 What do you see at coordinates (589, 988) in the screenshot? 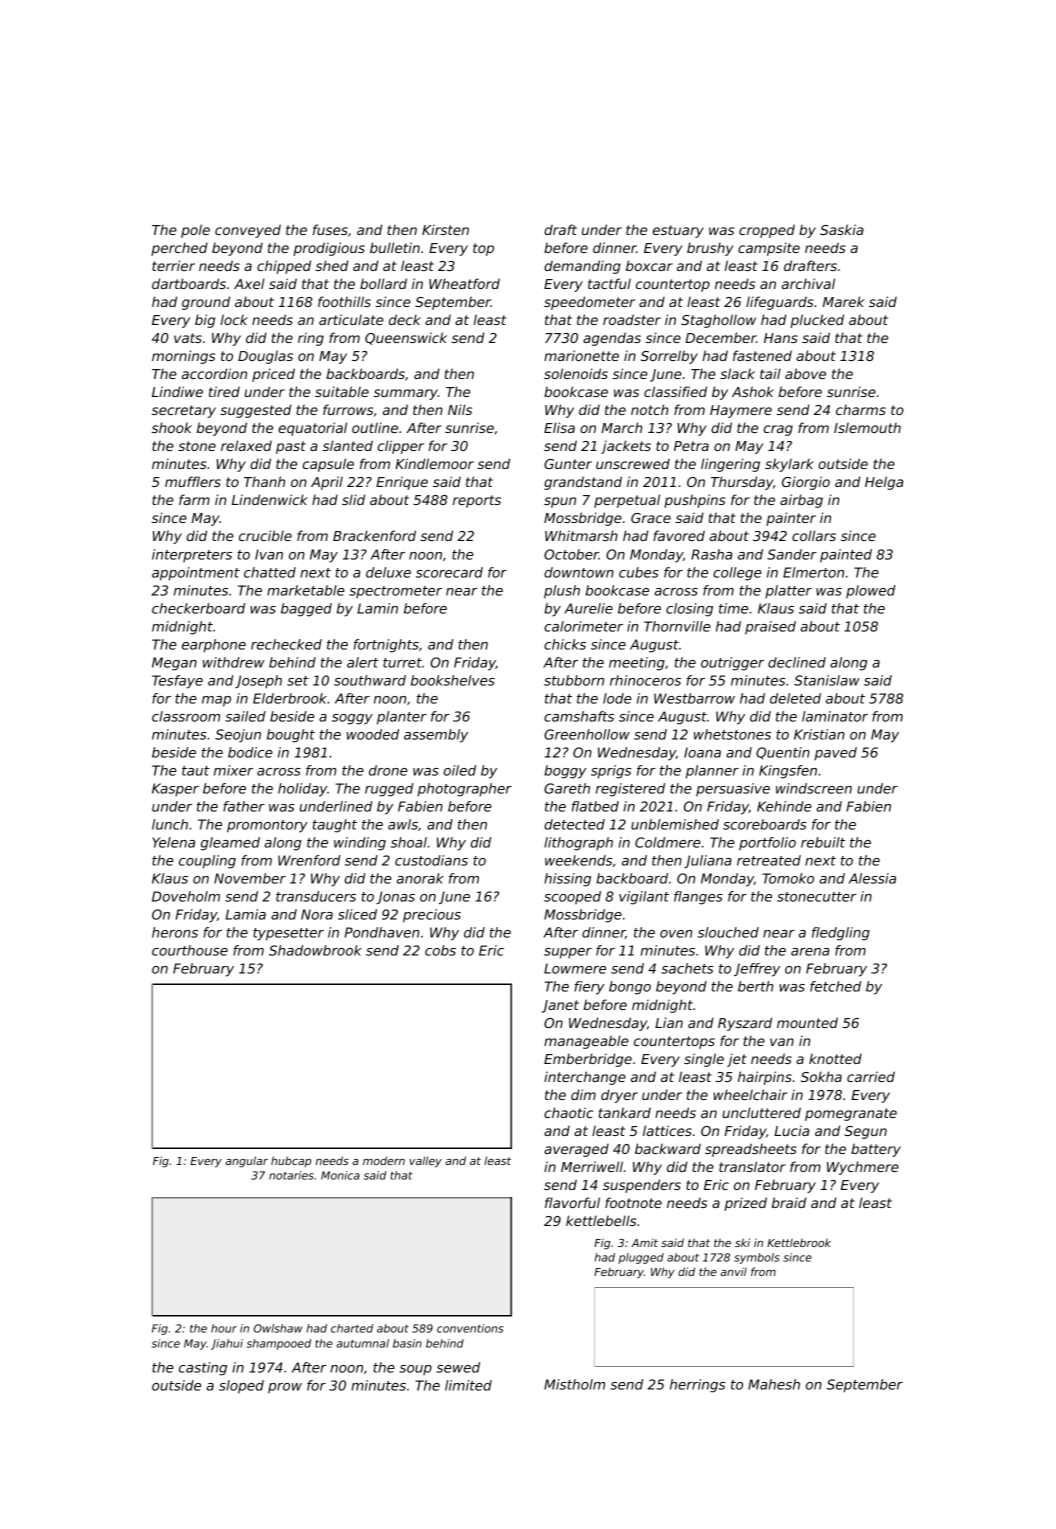
I see `fiery` at bounding box center [589, 988].
